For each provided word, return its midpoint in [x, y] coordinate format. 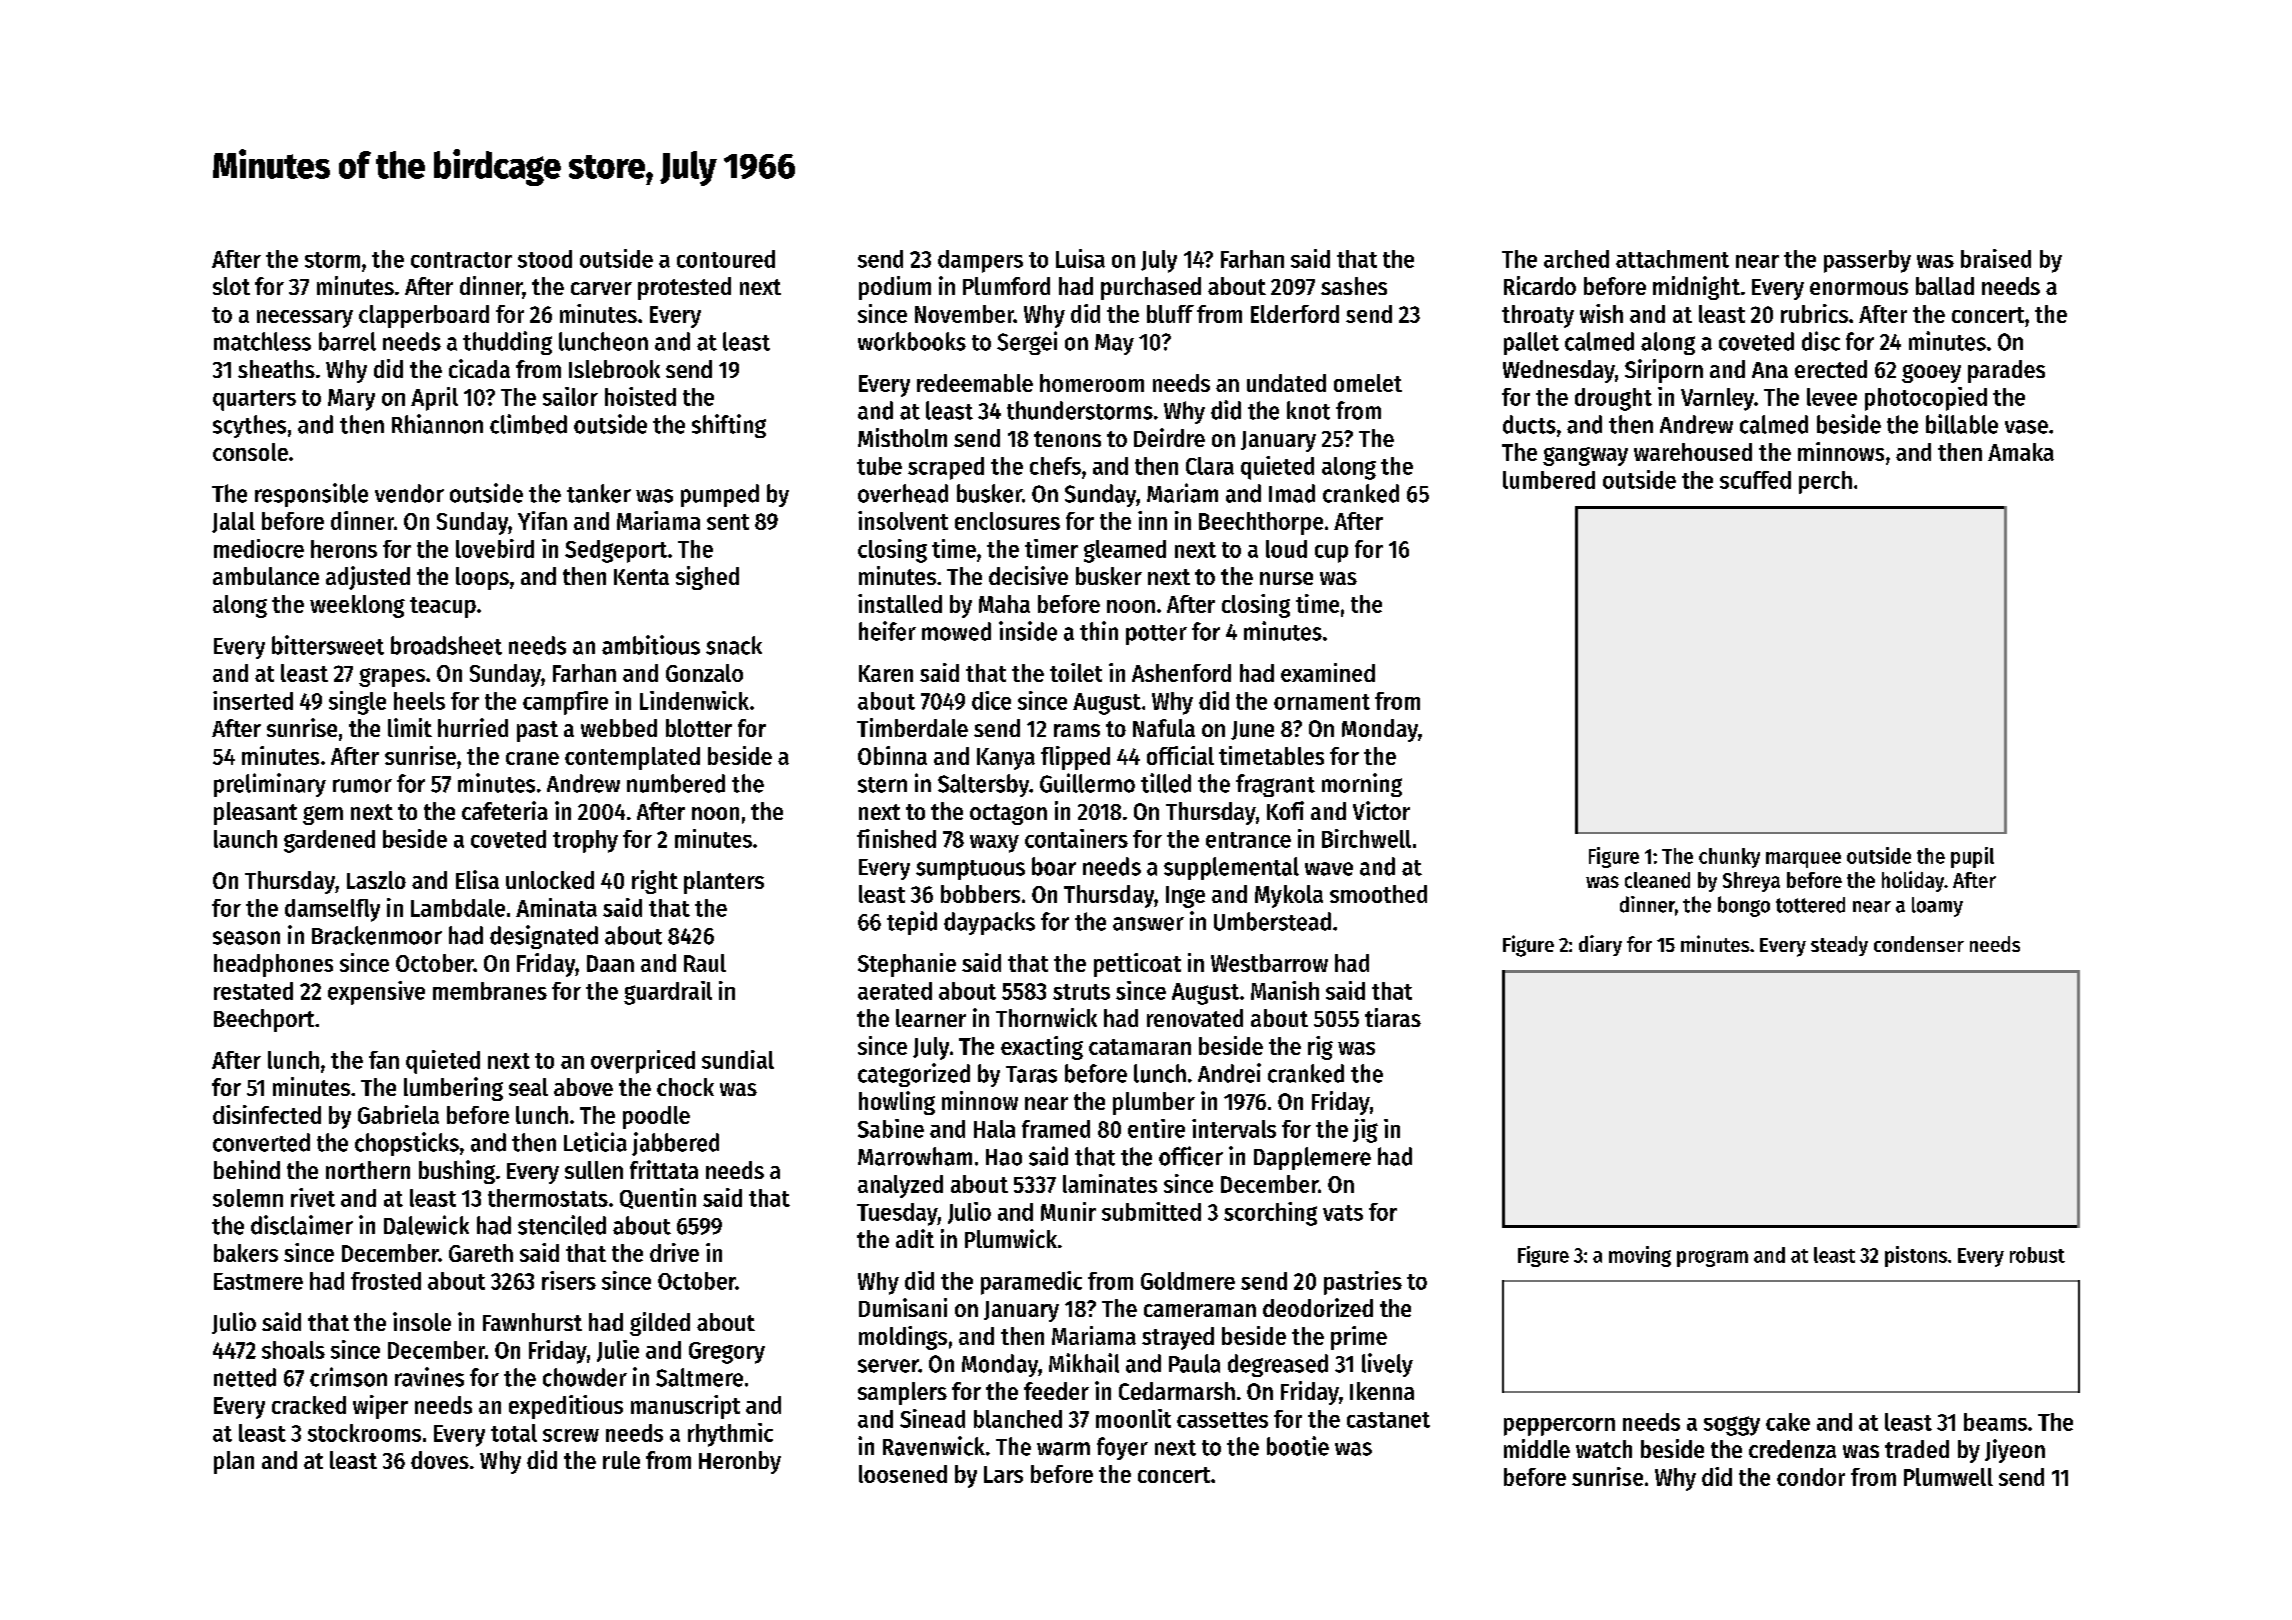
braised [1996, 258]
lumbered [1549, 480]
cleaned [1657, 880]
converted [261, 1142]
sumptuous [970, 870]
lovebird [495, 548]
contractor [461, 260]
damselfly [332, 910]
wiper [380, 1407]
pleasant [255, 813]
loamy [1937, 907]
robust [2037, 1255]
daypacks [989, 923]
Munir [1068, 1211]
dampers [980, 261]
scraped [946, 468]
